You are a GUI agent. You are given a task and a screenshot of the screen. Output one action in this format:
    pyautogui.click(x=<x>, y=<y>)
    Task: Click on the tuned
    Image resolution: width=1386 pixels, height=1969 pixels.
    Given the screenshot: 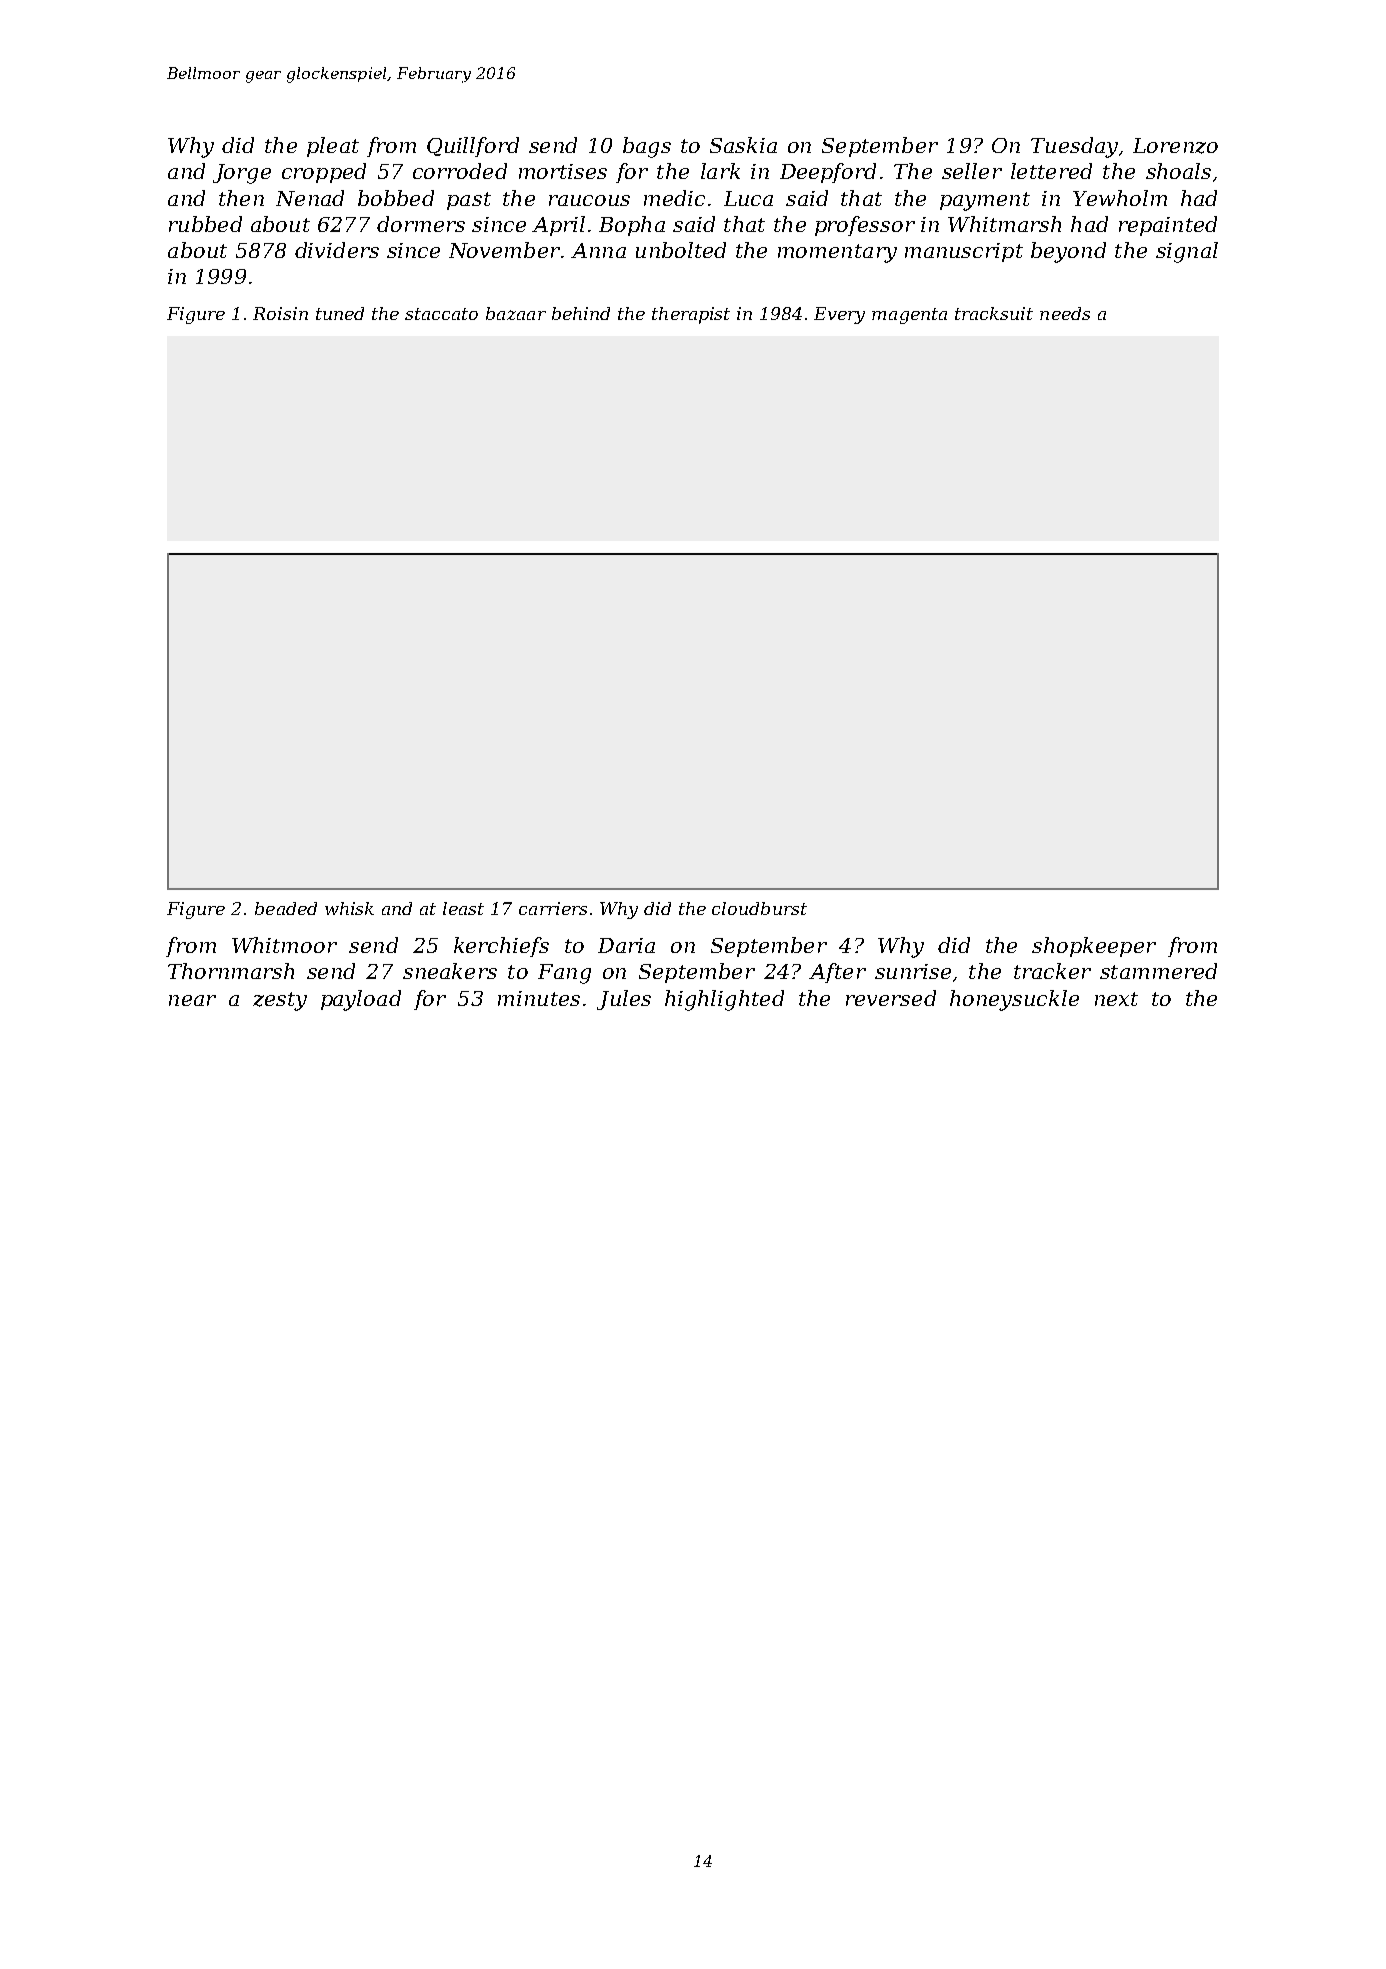 What is the action you would take?
    pyautogui.click(x=340, y=313)
